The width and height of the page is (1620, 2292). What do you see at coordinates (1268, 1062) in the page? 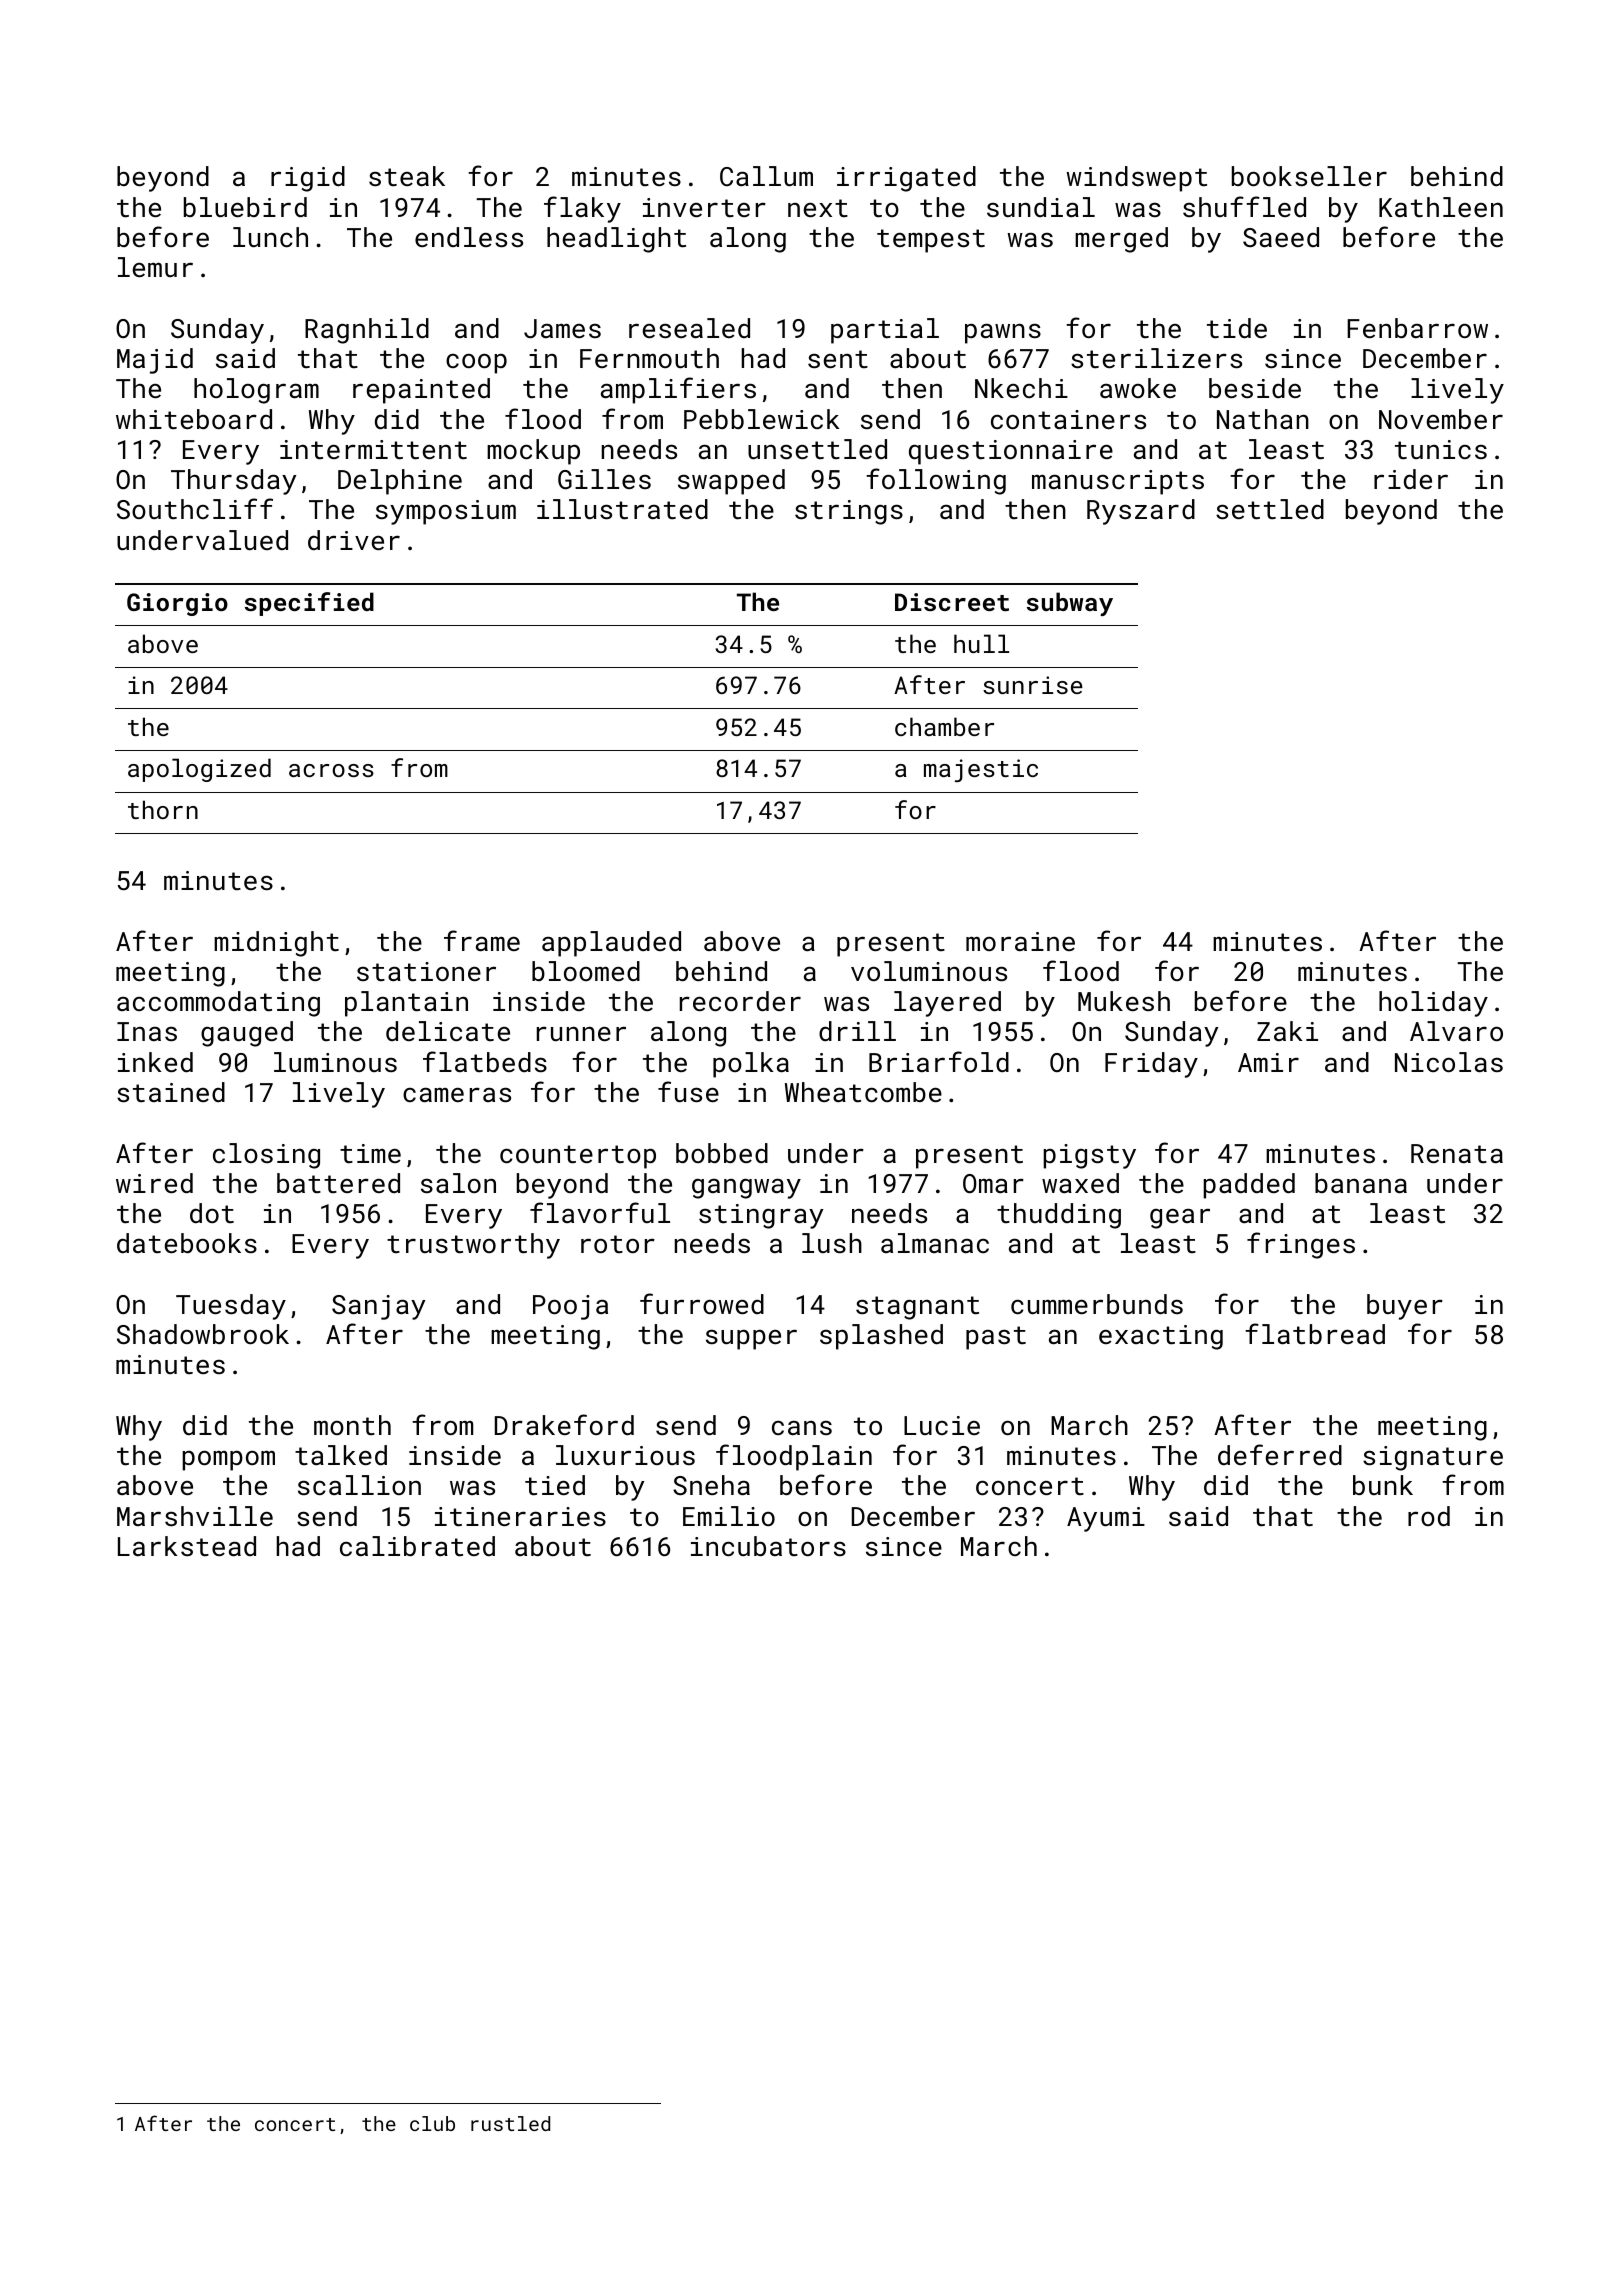
I see `Amir` at bounding box center [1268, 1062].
